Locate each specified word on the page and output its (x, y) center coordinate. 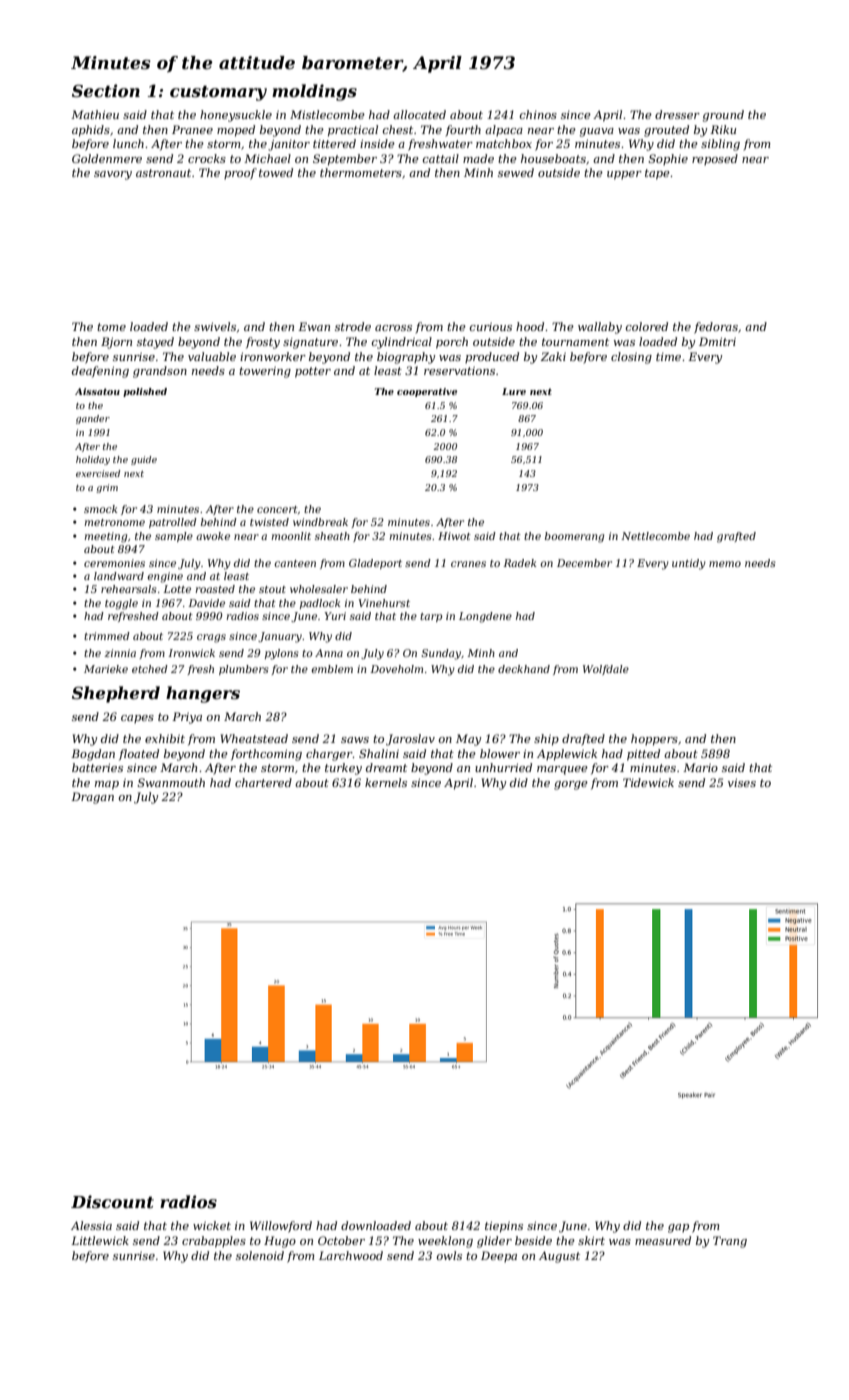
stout (272, 589)
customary (218, 93)
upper (624, 175)
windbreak (320, 522)
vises (742, 782)
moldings (314, 92)
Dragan (92, 798)
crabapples (214, 1242)
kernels (386, 782)
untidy (689, 564)
